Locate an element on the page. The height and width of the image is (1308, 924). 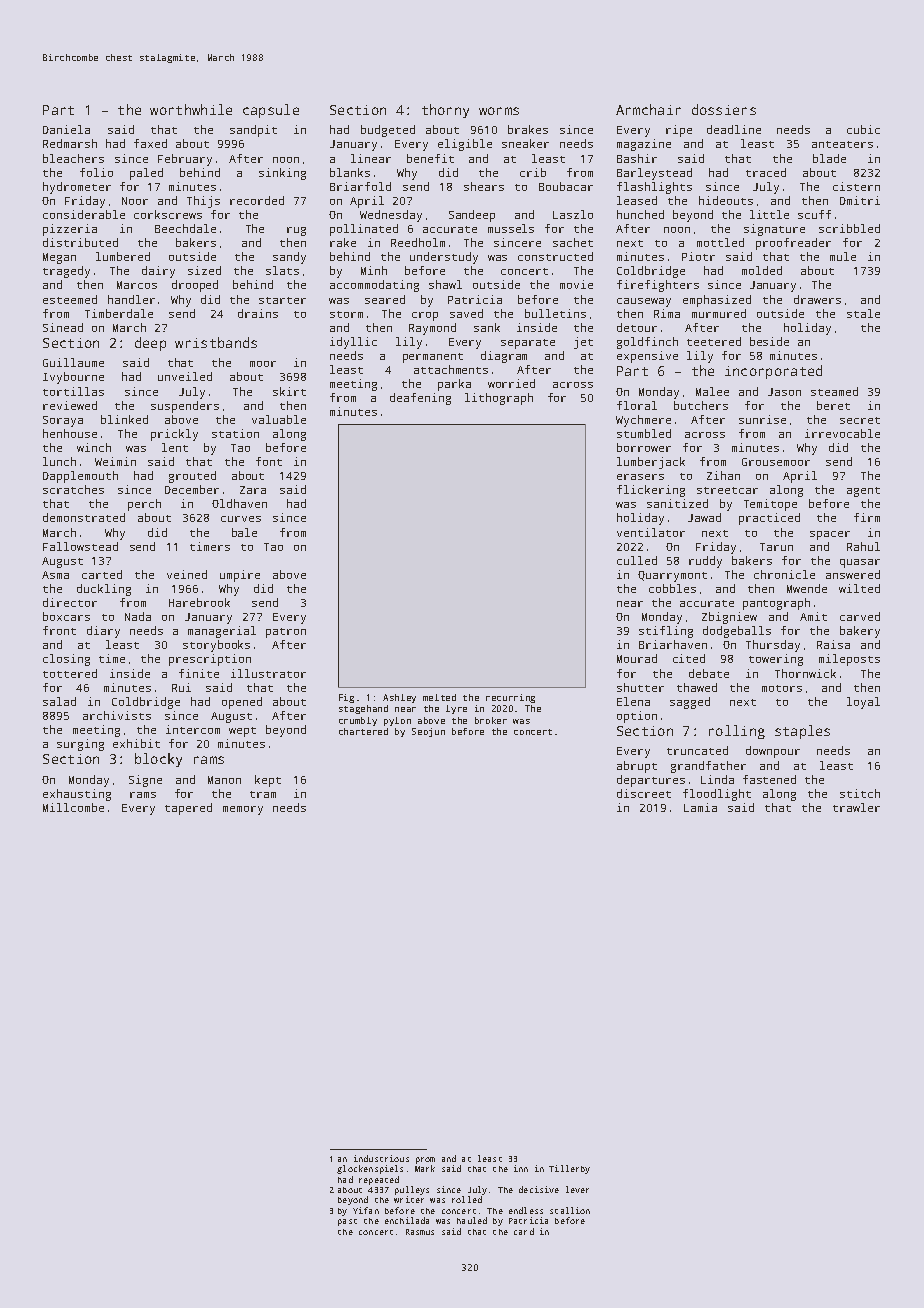
prom is located at coordinates (425, 1160).
